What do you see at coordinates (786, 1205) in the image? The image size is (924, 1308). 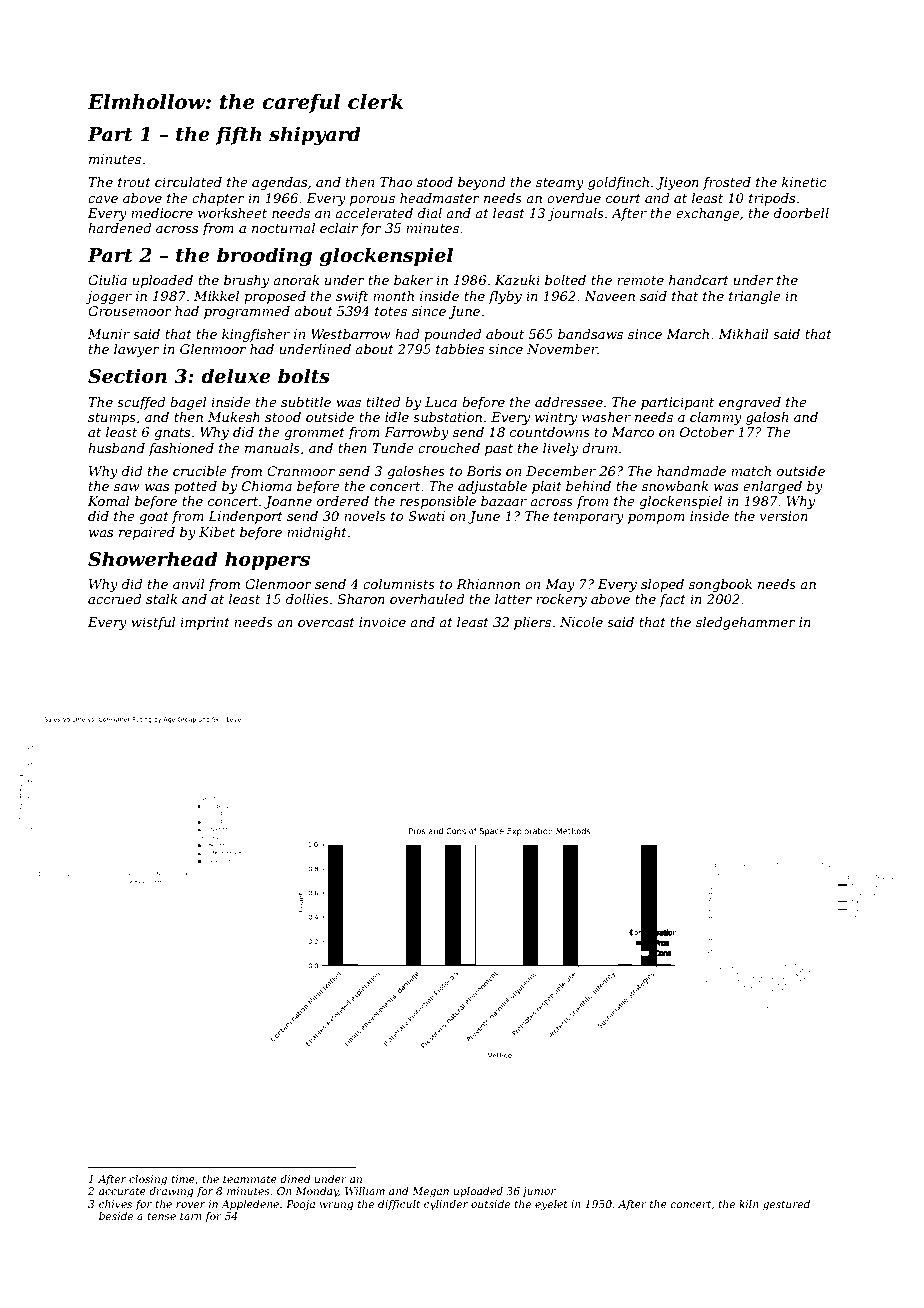 I see `gestured` at bounding box center [786, 1205].
